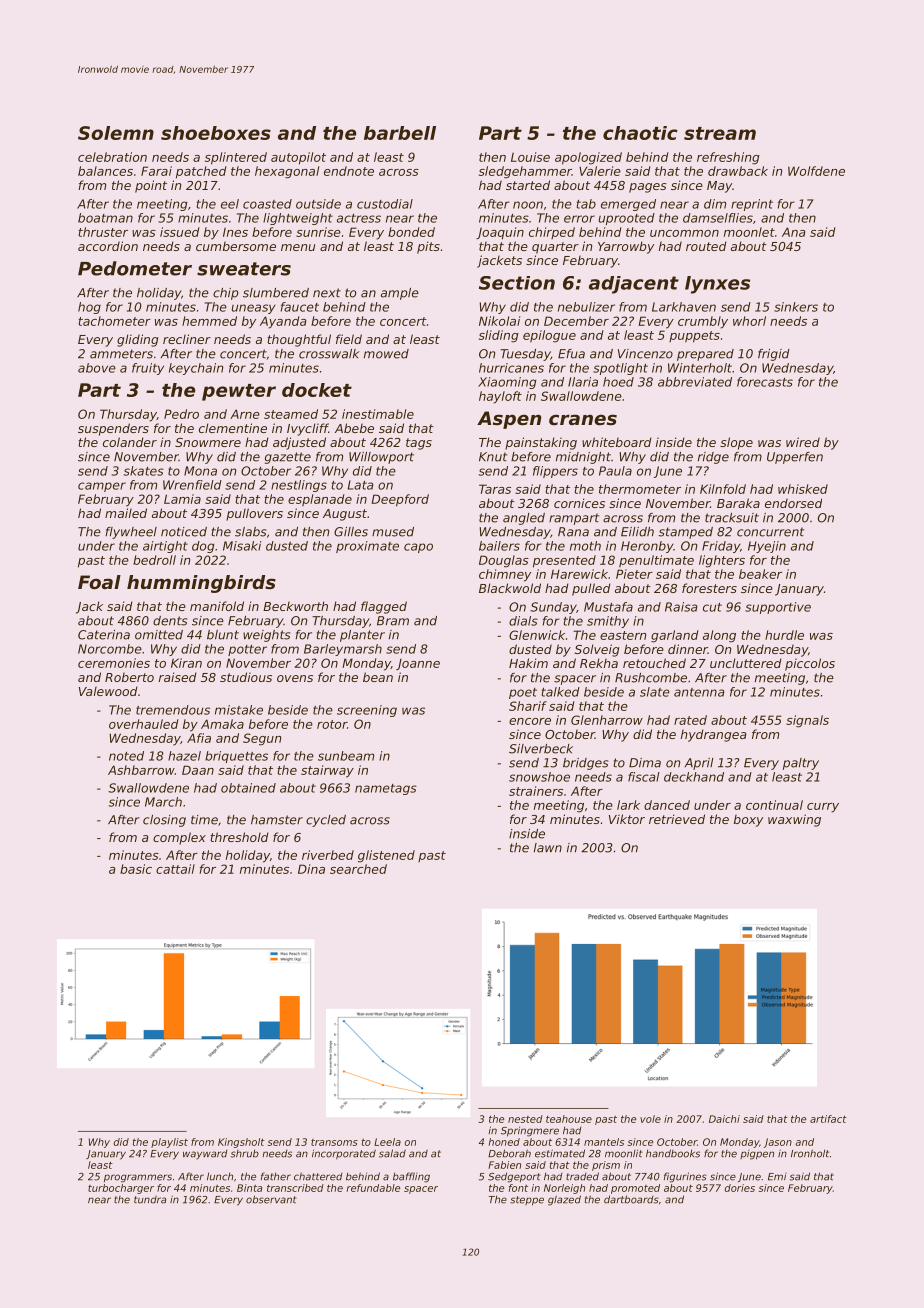 Image resolution: width=924 pixels, height=1308 pixels. I want to click on cumbersome, so click(236, 246).
